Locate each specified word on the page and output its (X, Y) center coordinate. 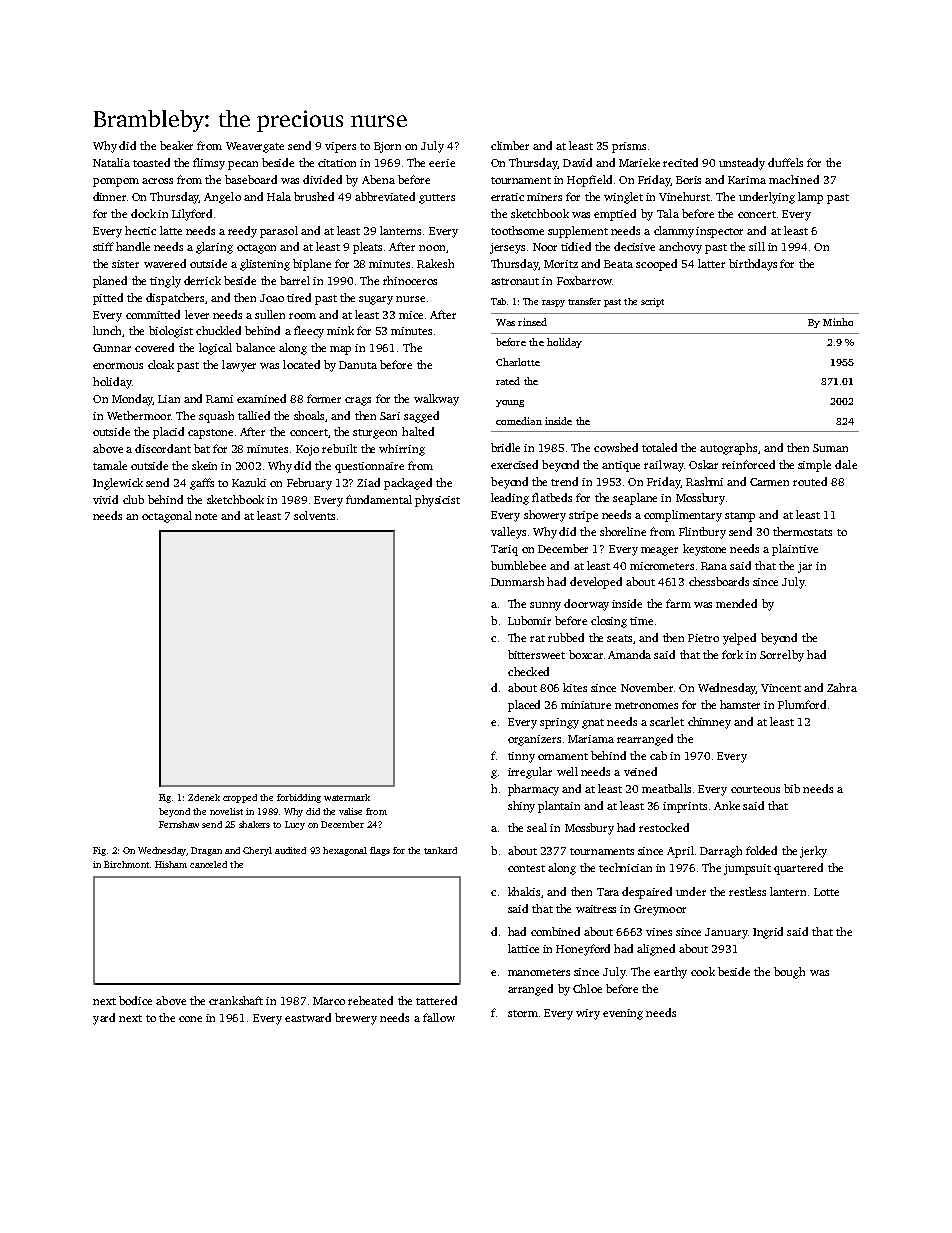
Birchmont (126, 864)
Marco (329, 1001)
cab (658, 755)
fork (732, 654)
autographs (728, 449)
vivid (105, 499)
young (510, 403)
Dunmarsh (517, 581)
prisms (629, 147)
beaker (176, 145)
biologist (171, 332)
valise (350, 811)
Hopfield (589, 181)
